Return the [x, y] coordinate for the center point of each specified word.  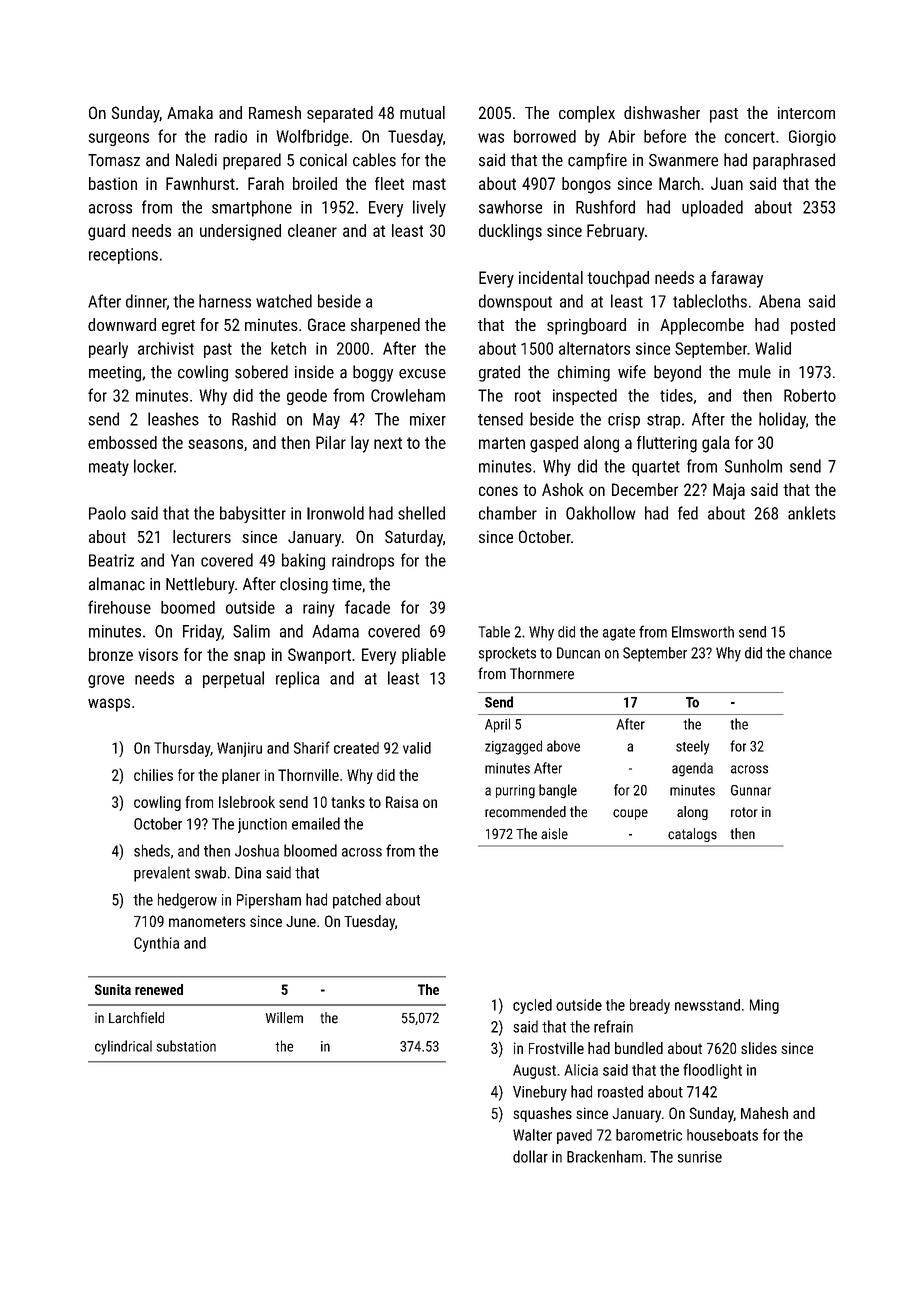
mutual [422, 112]
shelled [421, 513]
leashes [173, 419]
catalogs [692, 835]
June [301, 921]
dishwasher [662, 112]
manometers [207, 921]
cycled [532, 1006]
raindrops [363, 561]
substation [186, 1046]
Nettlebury [200, 585]
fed [688, 513]
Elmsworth [703, 632]
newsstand [707, 1005]
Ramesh [275, 112]
